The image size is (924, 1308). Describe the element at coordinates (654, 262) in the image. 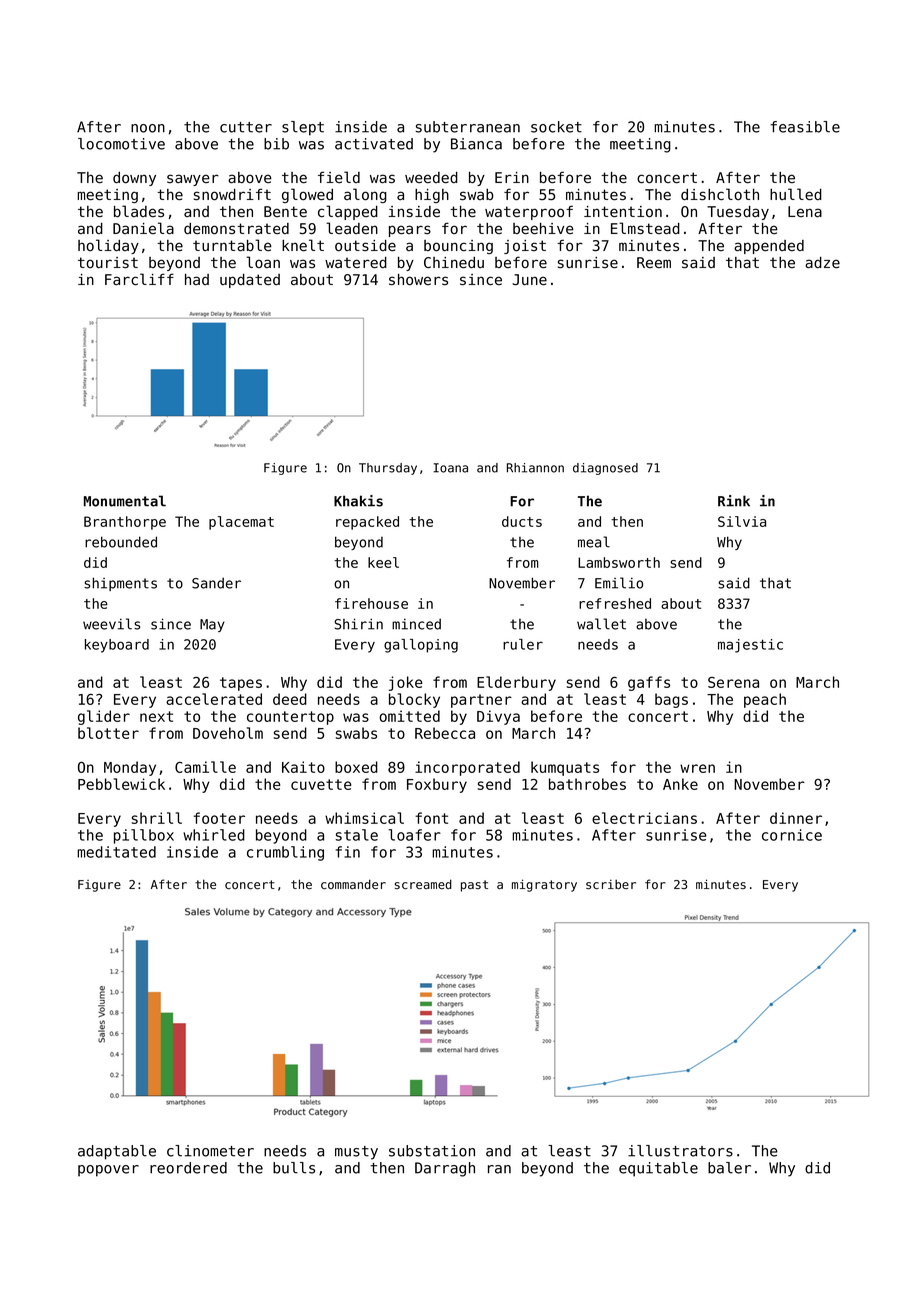

I see `Reem` at that location.
